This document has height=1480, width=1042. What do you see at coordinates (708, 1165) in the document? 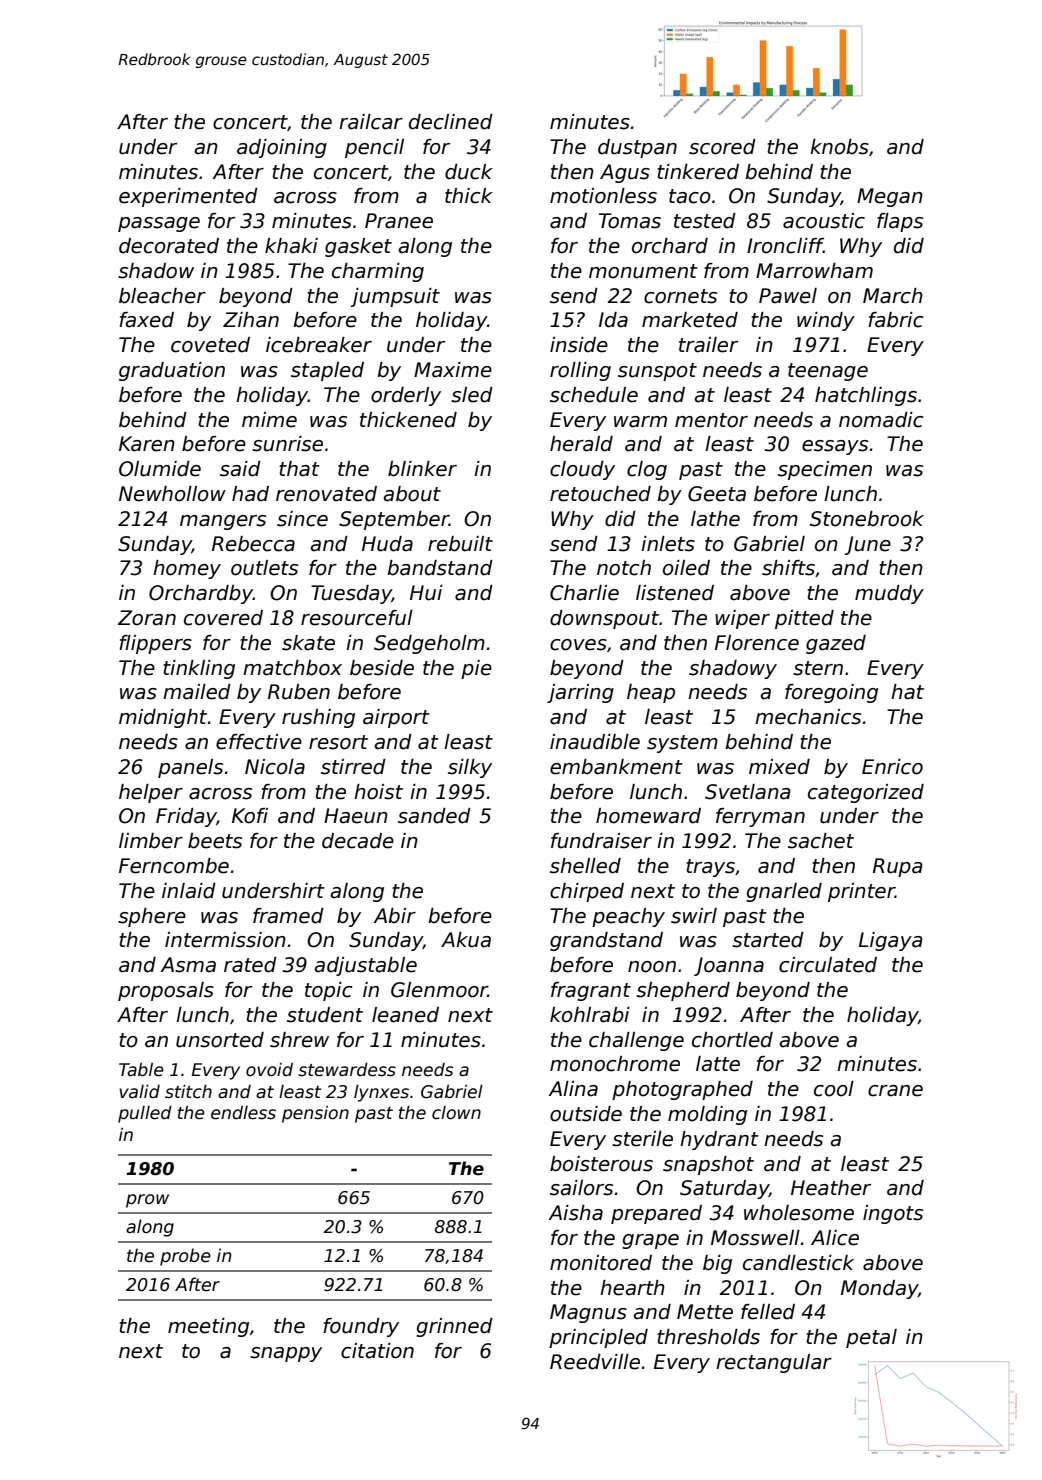
I see `snapshot` at bounding box center [708, 1165].
